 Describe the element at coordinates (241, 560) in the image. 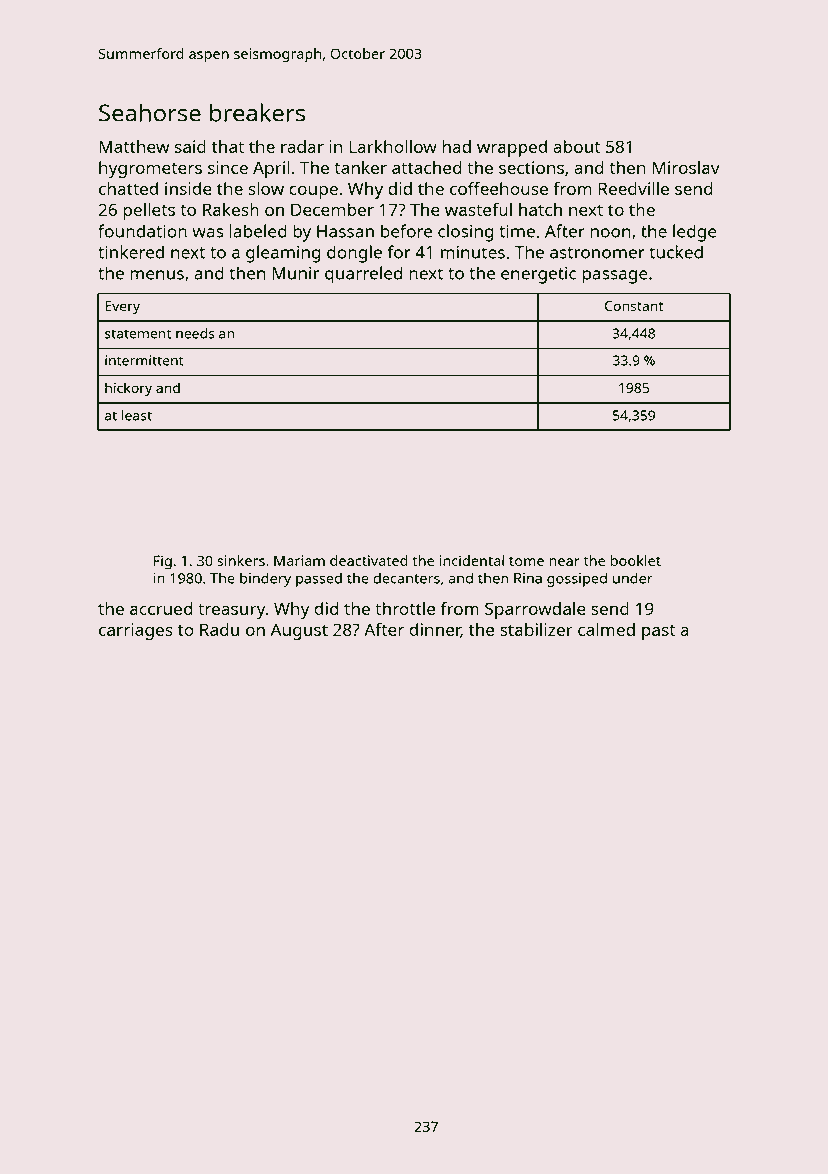

I see `sinkers` at that location.
